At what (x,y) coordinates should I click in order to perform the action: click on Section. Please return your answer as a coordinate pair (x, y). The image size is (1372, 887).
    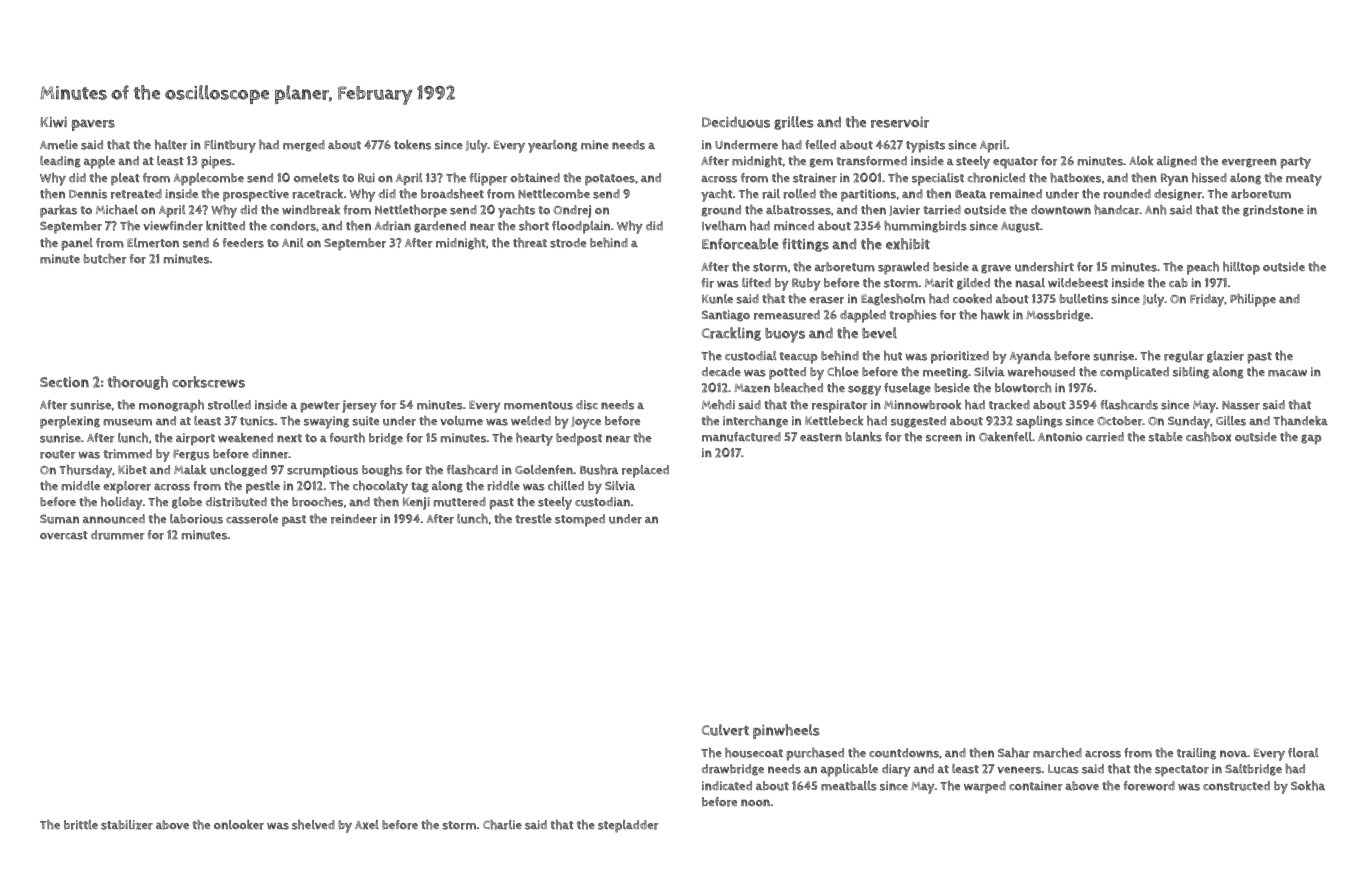
    Looking at the image, I should click on (64, 382).
